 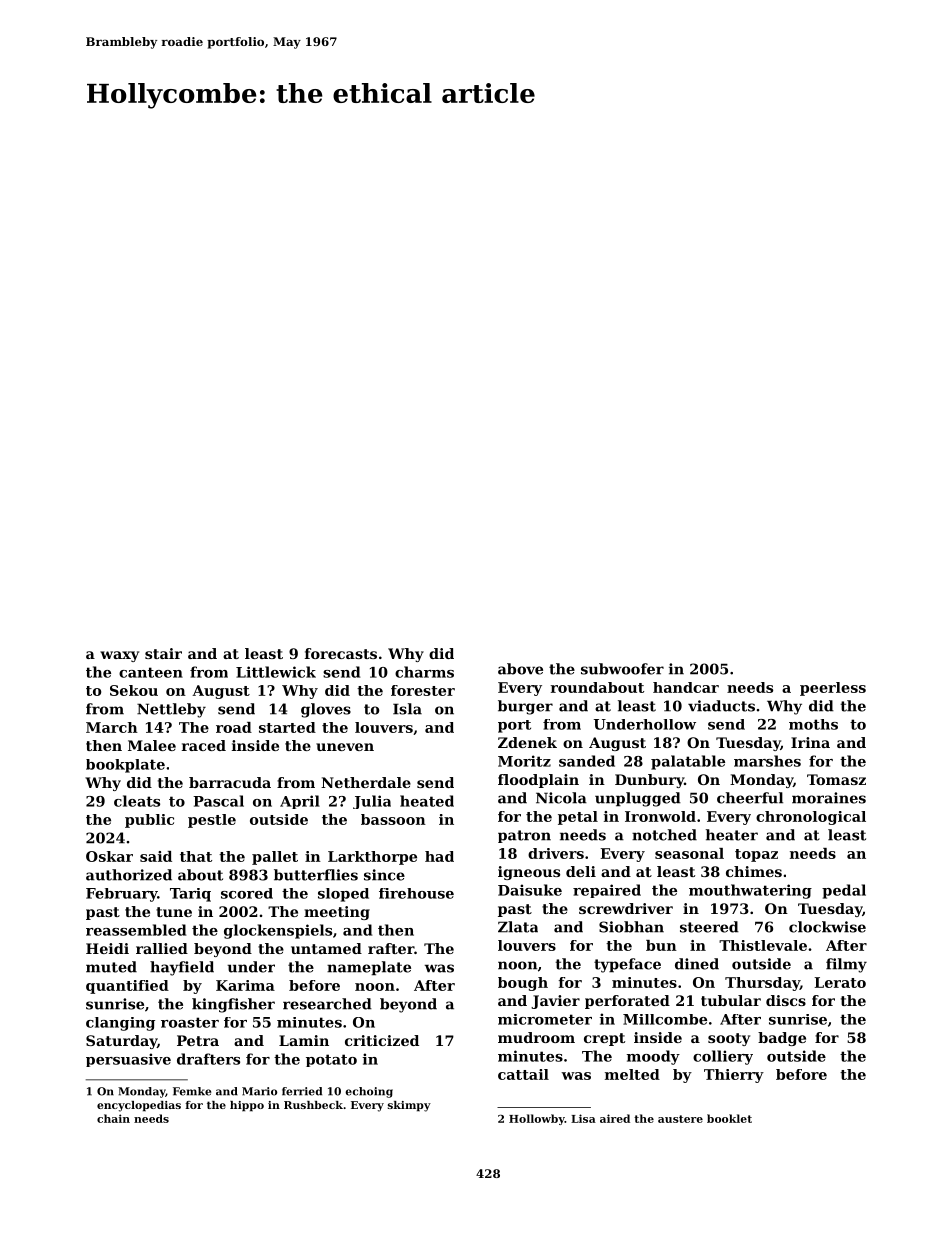 What do you see at coordinates (709, 927) in the page?
I see `steered` at bounding box center [709, 927].
